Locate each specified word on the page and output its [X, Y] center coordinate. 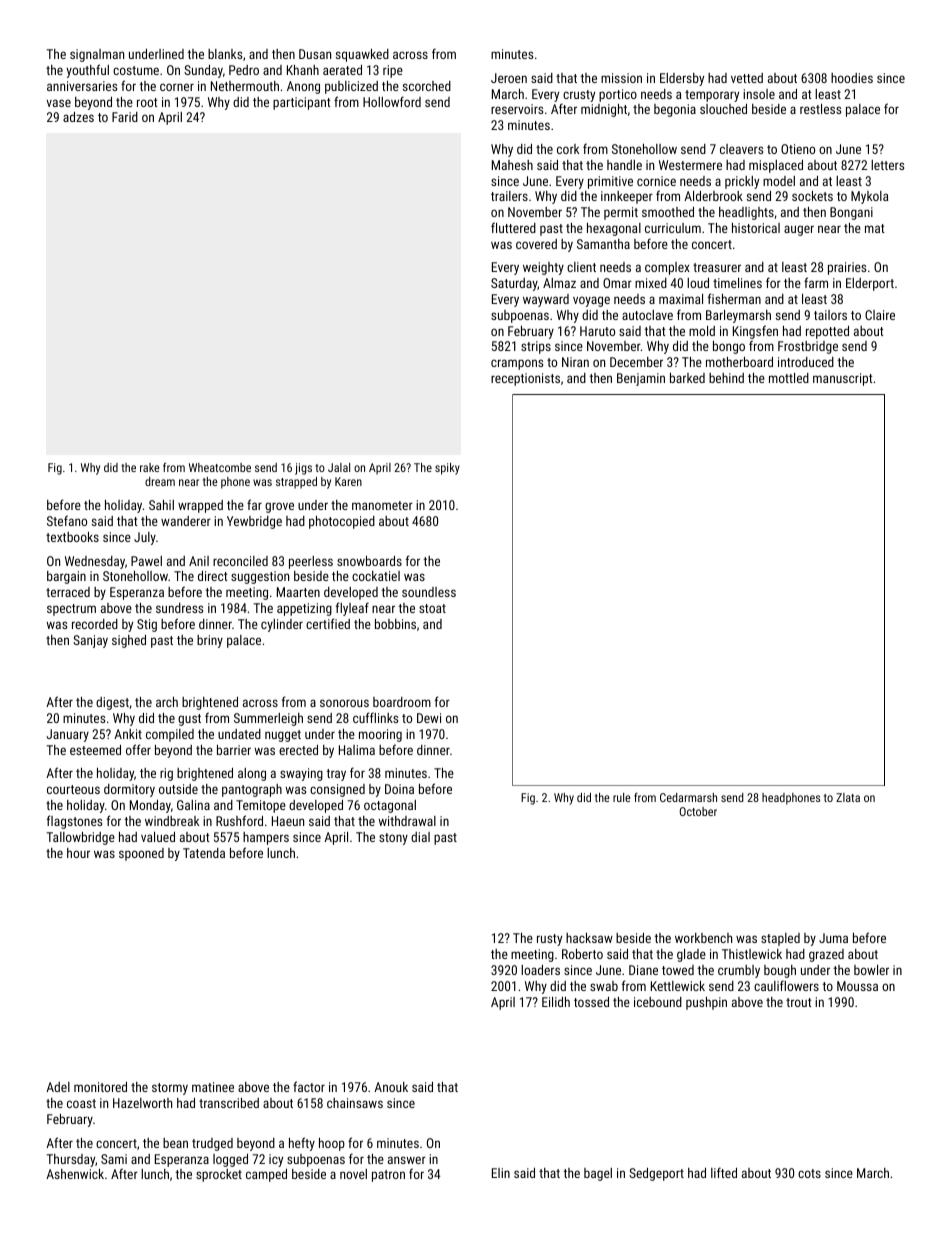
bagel [598, 1174]
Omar [617, 283]
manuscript [843, 379]
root [147, 102]
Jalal [339, 467]
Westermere [690, 165]
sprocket [219, 1175]
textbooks [72, 537]
